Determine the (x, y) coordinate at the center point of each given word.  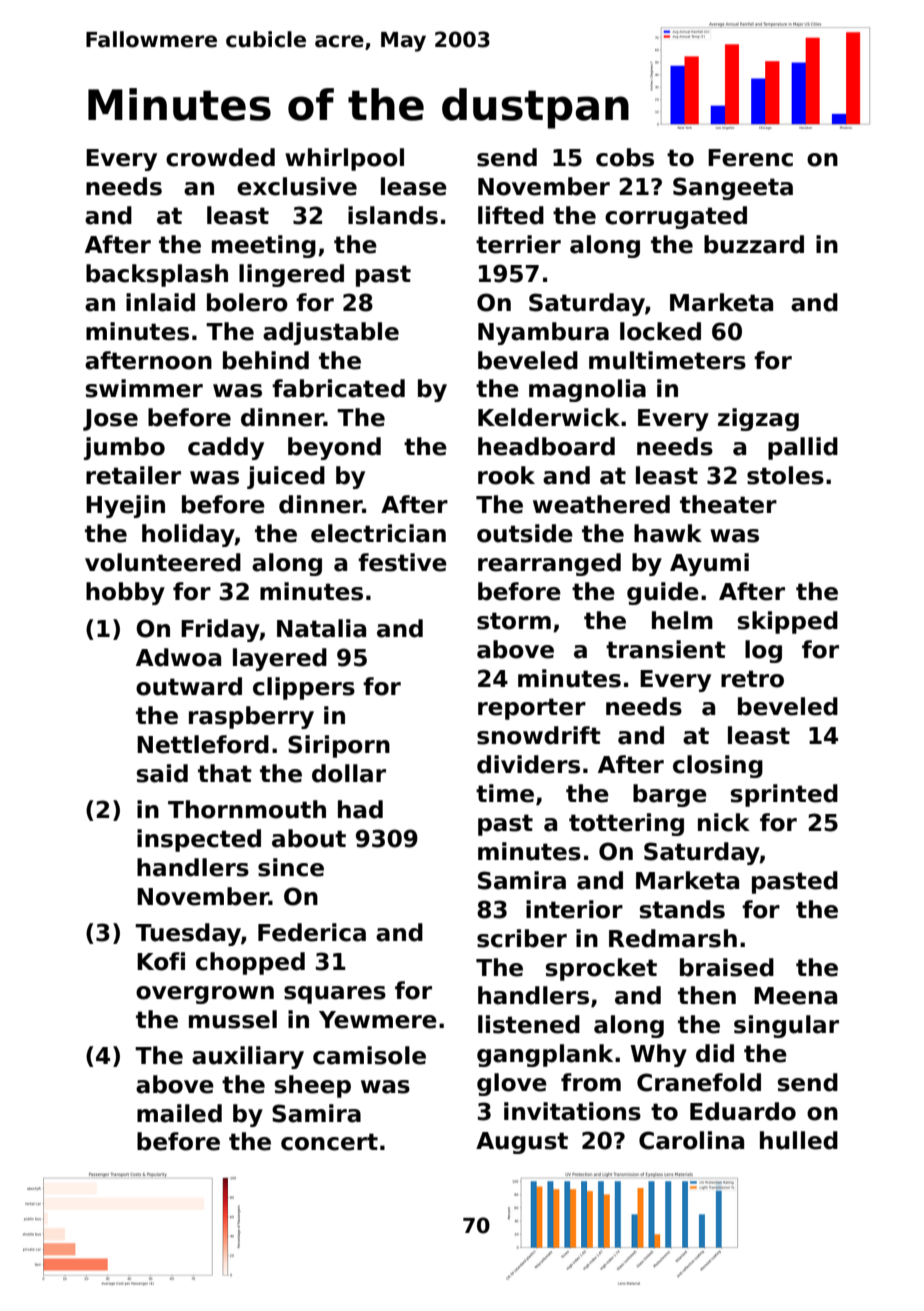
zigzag (758, 419)
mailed (179, 1113)
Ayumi (709, 564)
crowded (220, 157)
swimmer (144, 388)
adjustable (331, 333)
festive (402, 562)
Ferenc (750, 158)
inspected (199, 840)
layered (280, 659)
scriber (522, 938)
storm (514, 621)
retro (752, 679)
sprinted (784, 795)
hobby (125, 593)
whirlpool (344, 159)
